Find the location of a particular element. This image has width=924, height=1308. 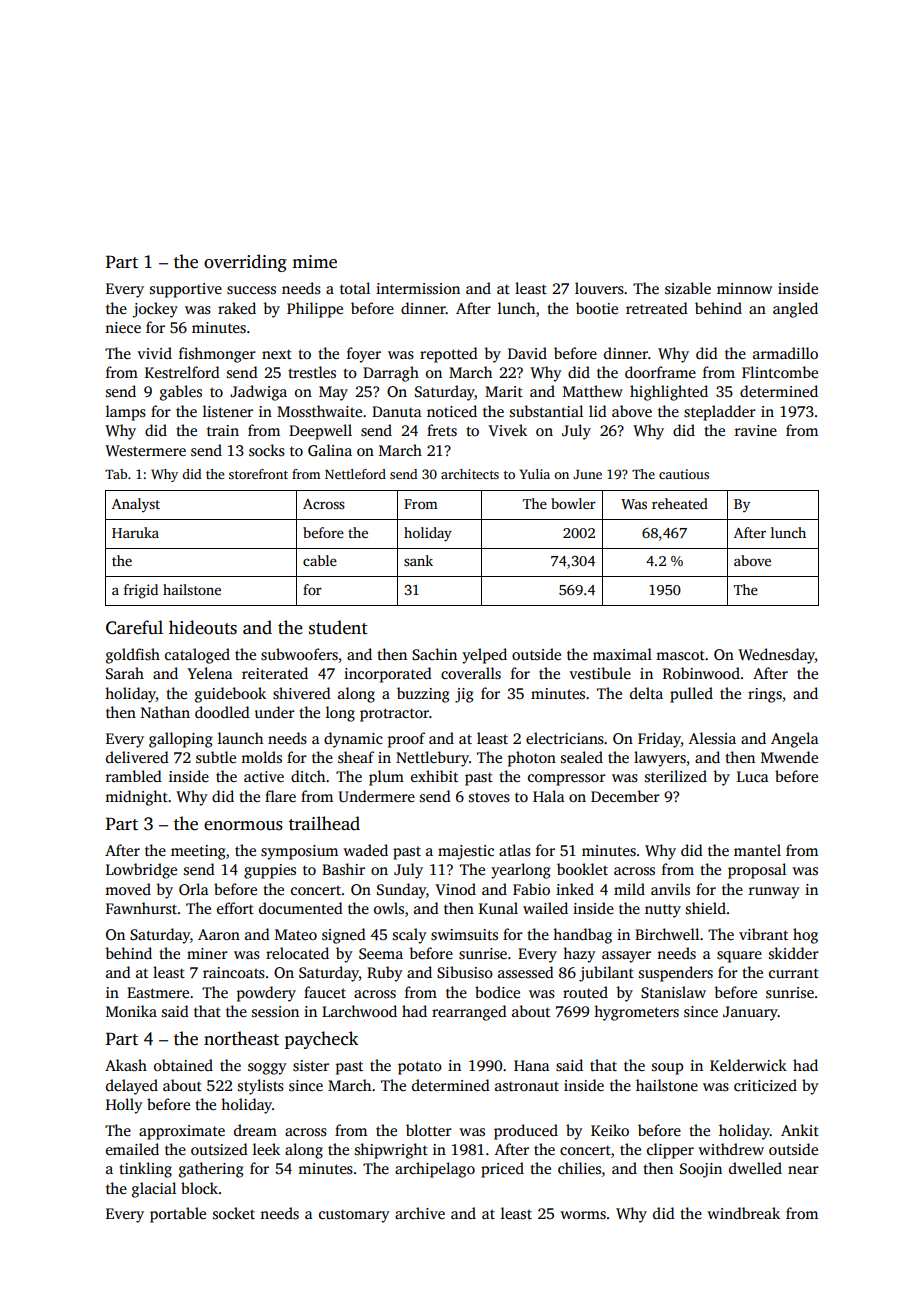

protractor is located at coordinates (394, 715).
